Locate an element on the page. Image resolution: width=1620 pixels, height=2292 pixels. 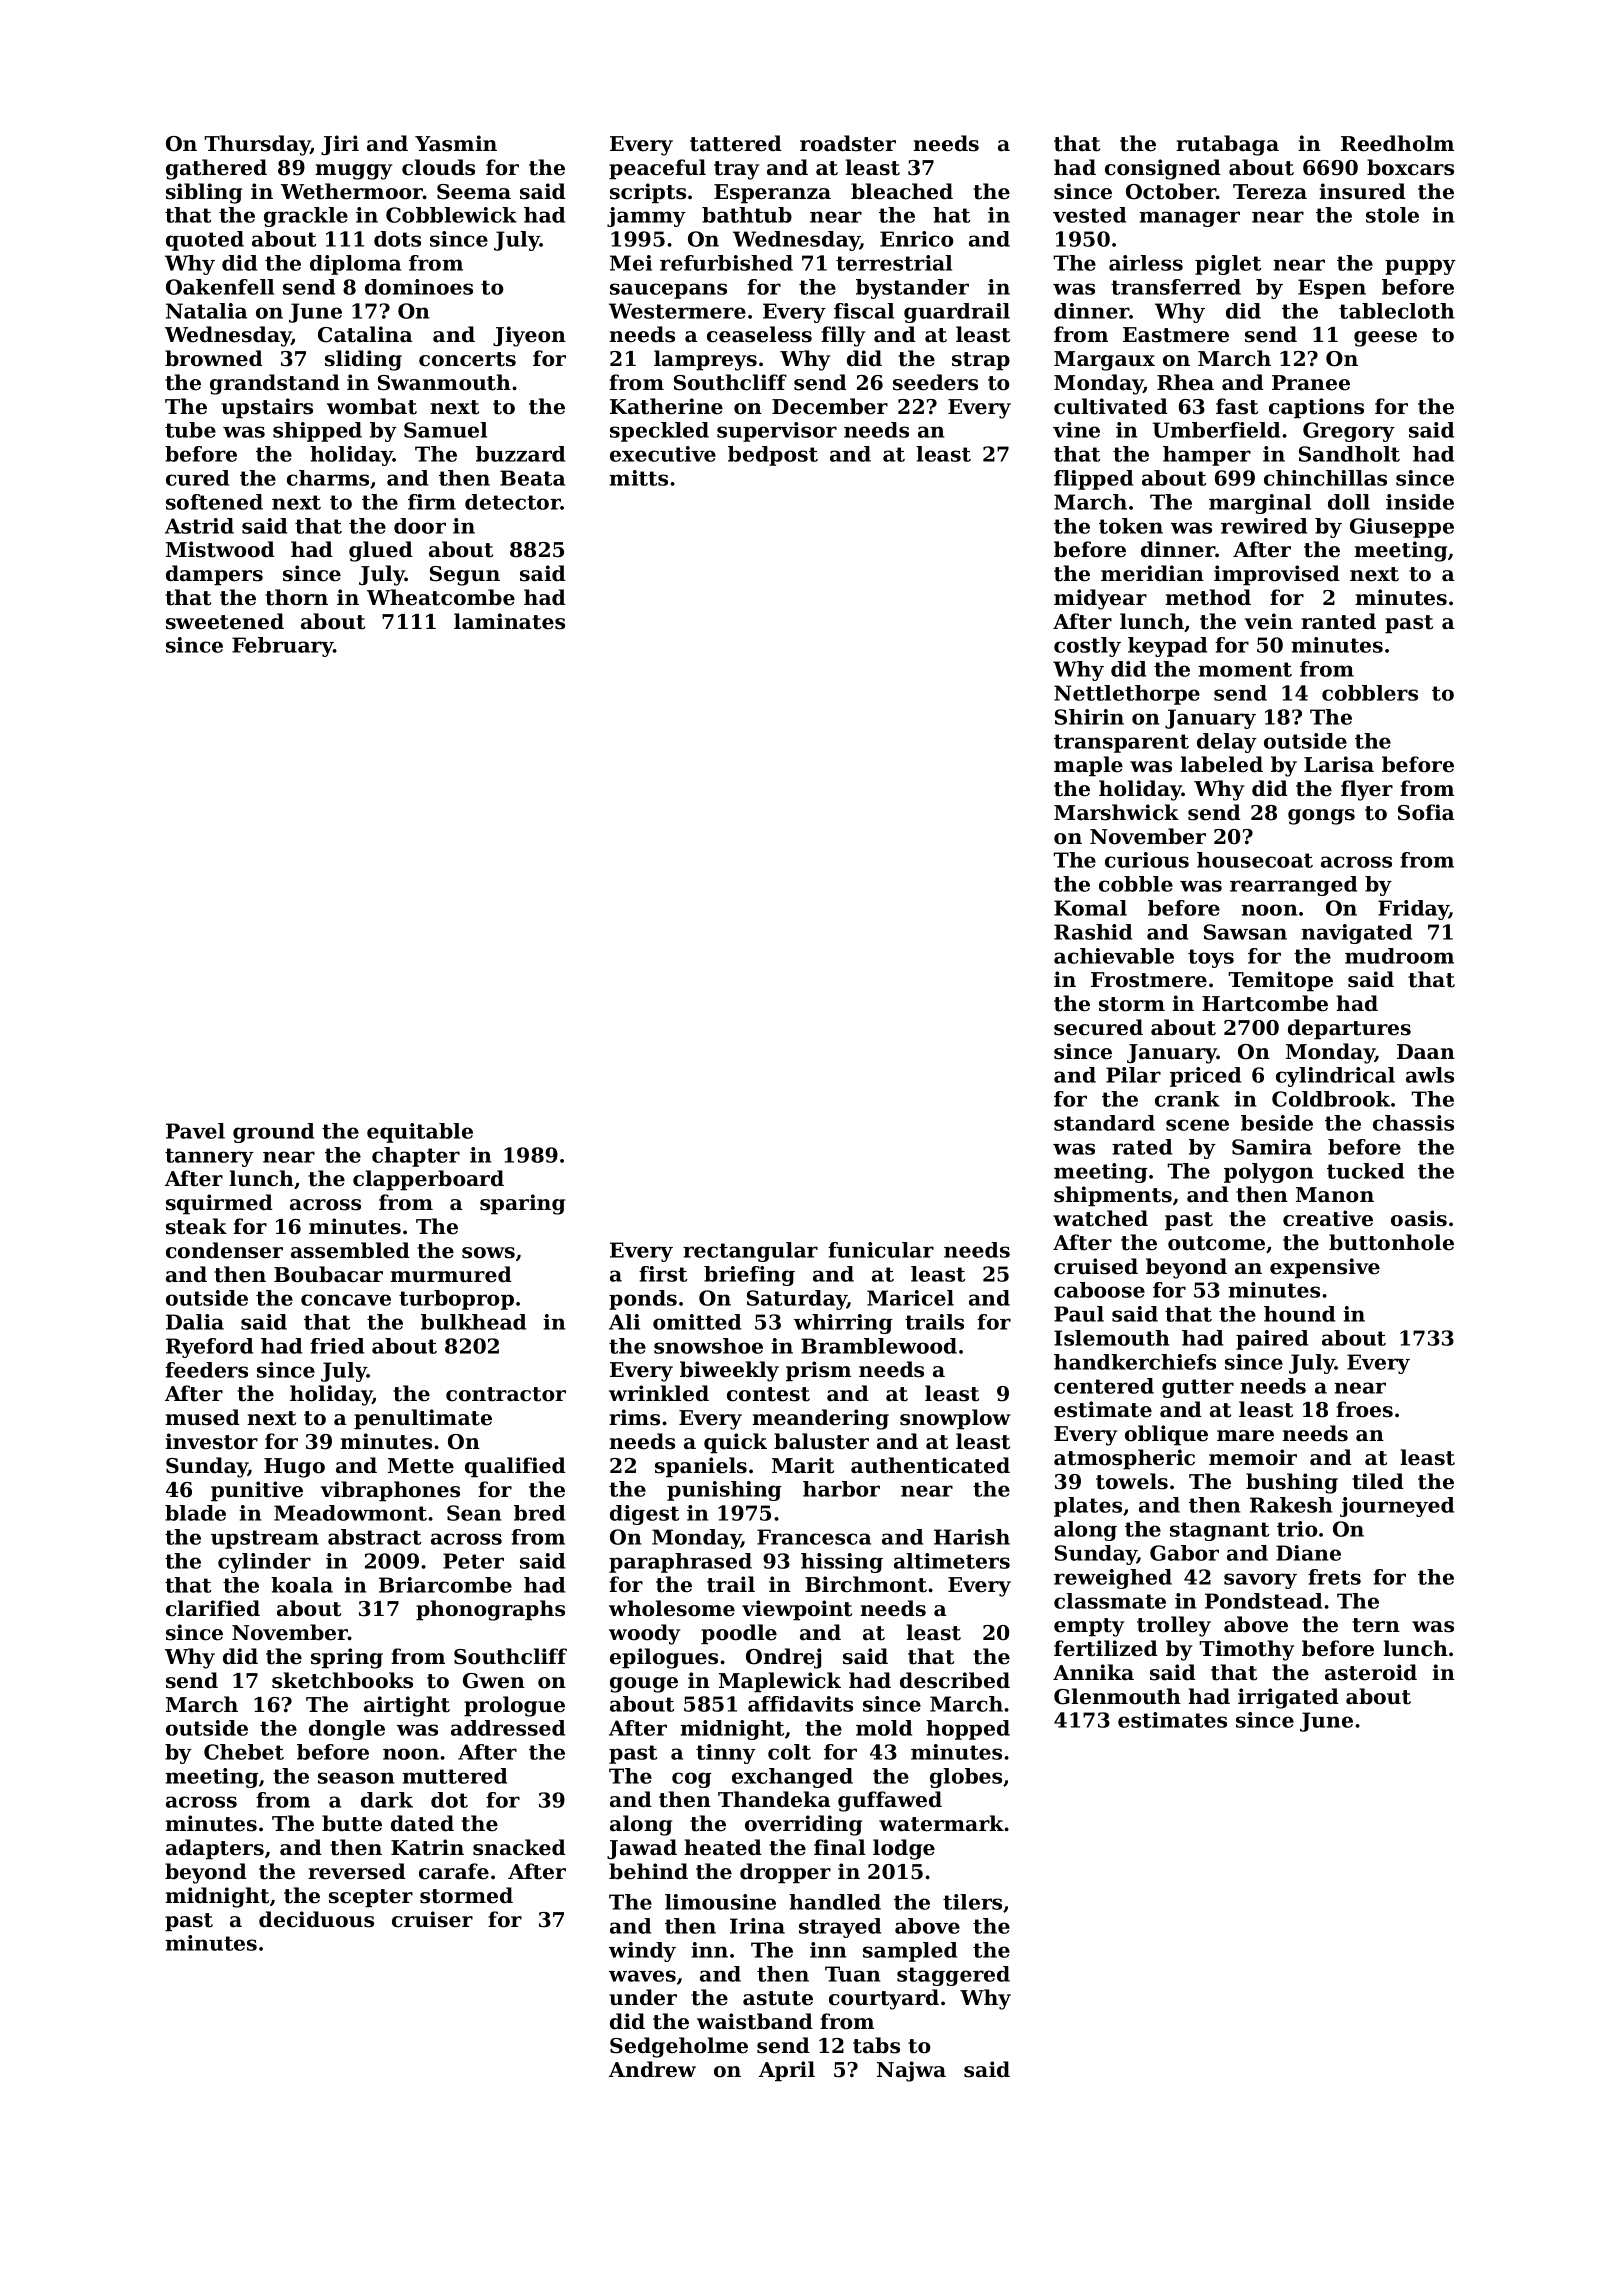
Wheatcombe is located at coordinates (441, 597).
